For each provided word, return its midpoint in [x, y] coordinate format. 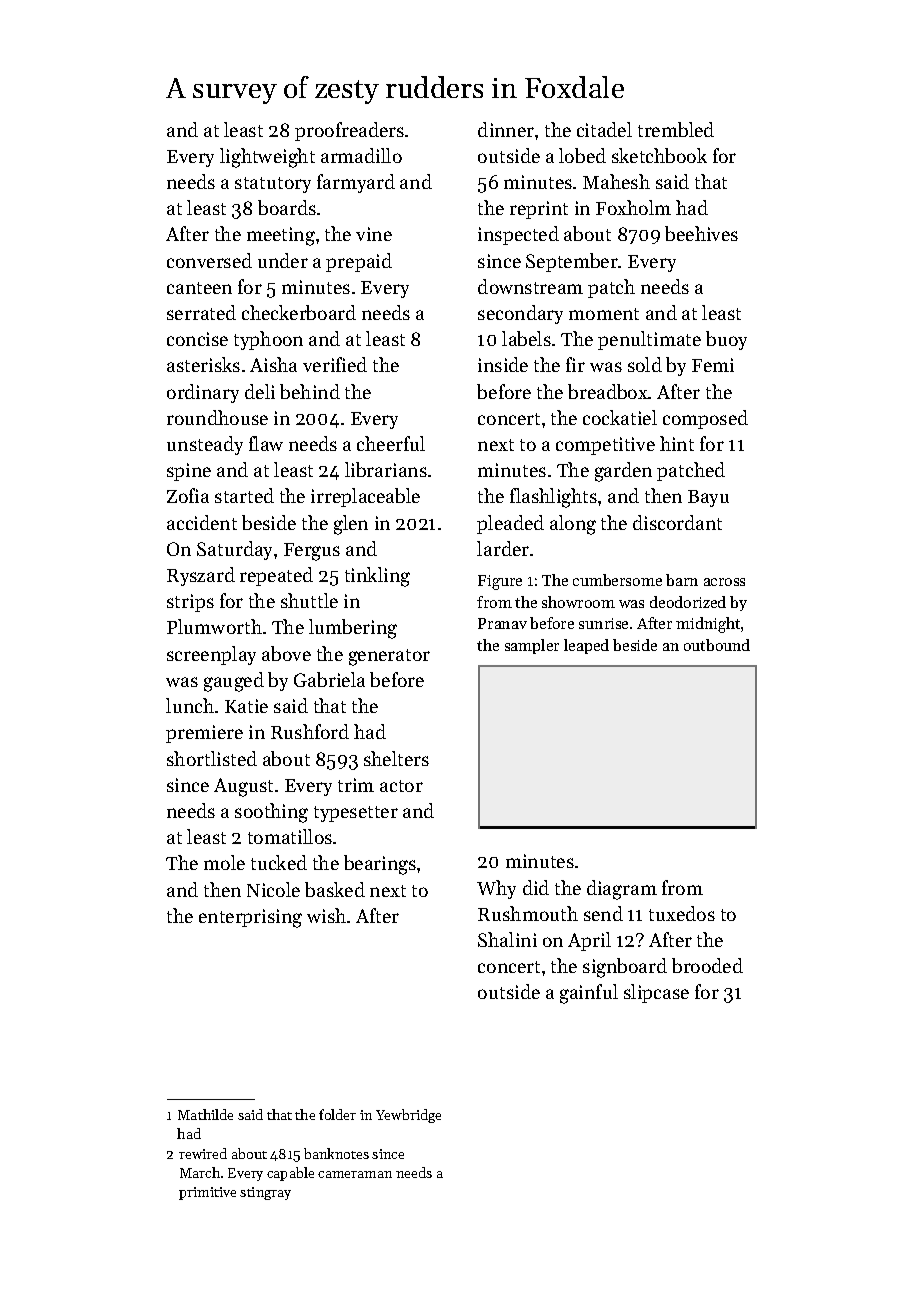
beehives [701, 233]
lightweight [267, 158]
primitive [207, 1193]
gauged [234, 682]
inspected [518, 235]
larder [503, 548]
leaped [586, 646]
